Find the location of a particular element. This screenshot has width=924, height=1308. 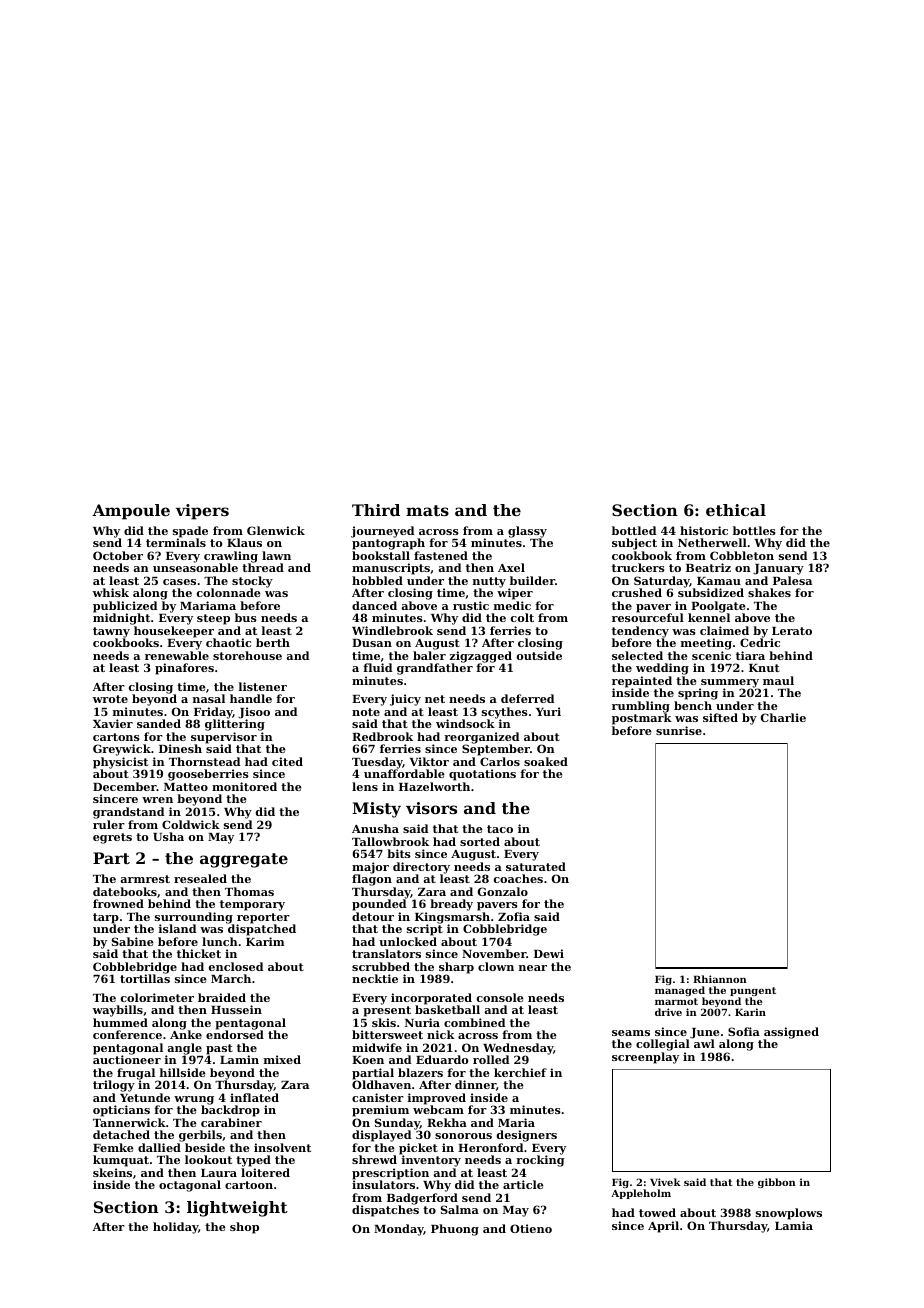

Laura is located at coordinates (219, 1173).
